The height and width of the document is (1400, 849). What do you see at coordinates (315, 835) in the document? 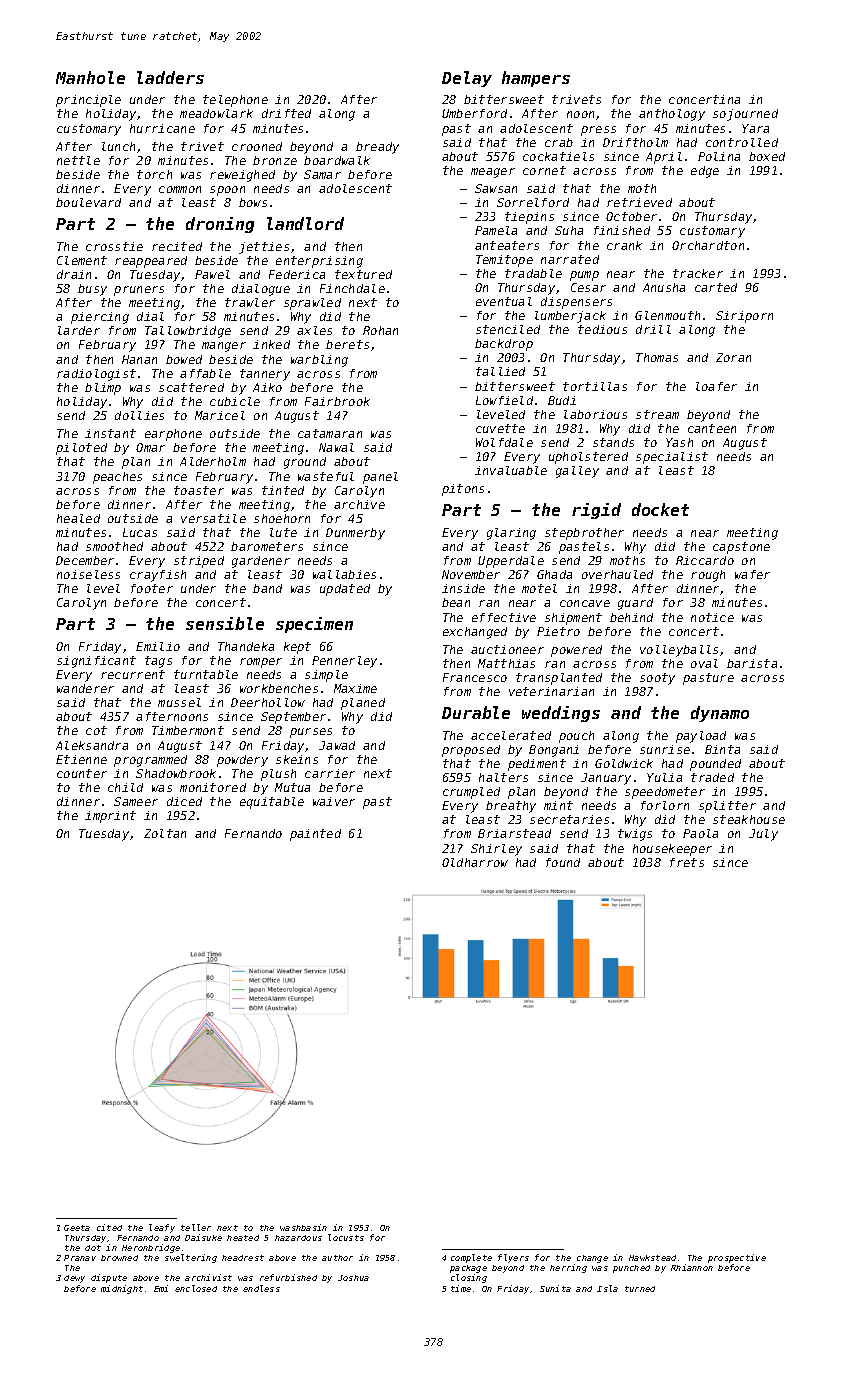
I see `painted` at bounding box center [315, 835].
